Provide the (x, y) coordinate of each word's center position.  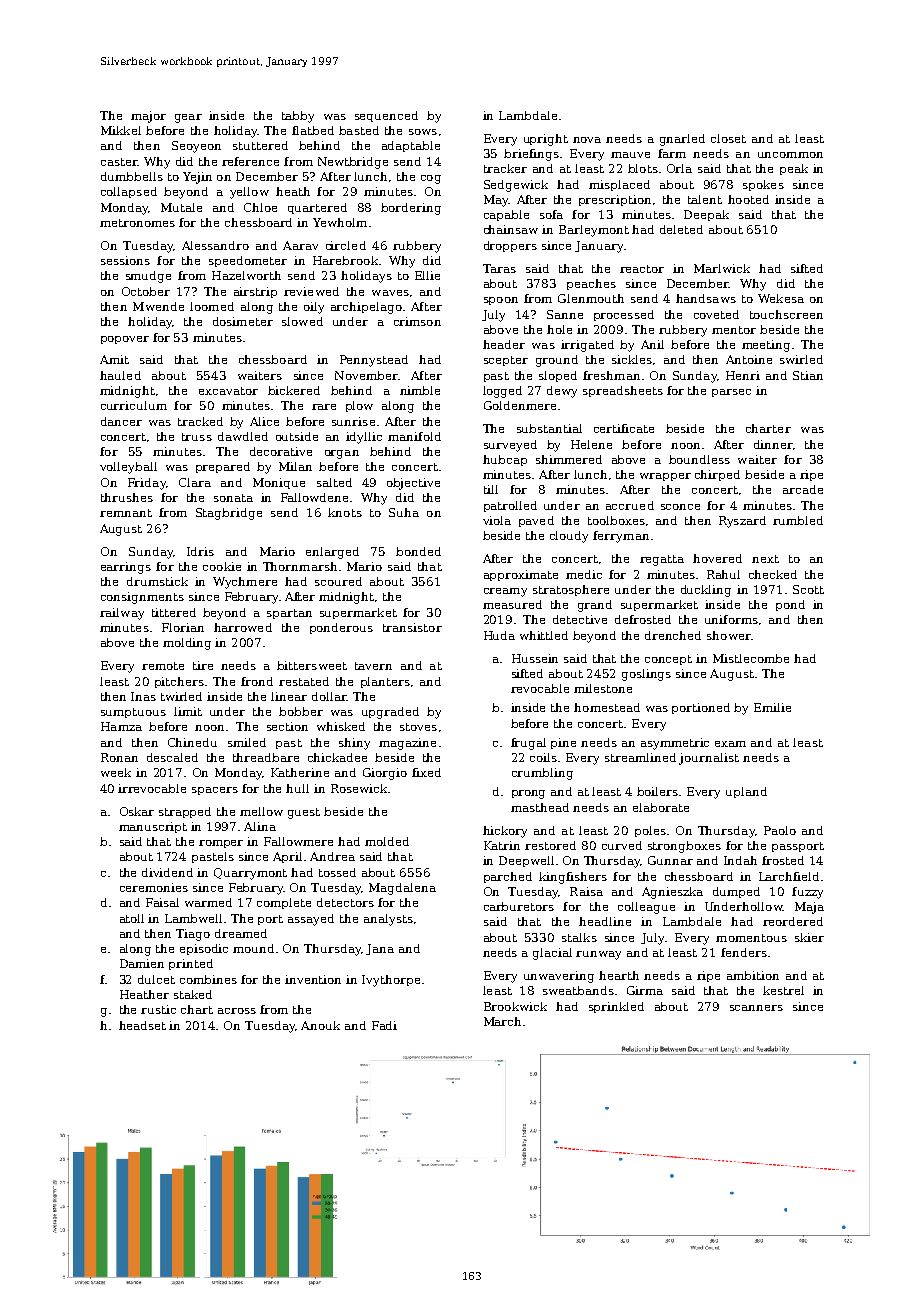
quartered (317, 208)
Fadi (384, 1025)
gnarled (682, 140)
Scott (808, 589)
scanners (756, 1008)
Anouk (320, 1025)
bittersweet (312, 665)
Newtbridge (353, 163)
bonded (418, 551)
